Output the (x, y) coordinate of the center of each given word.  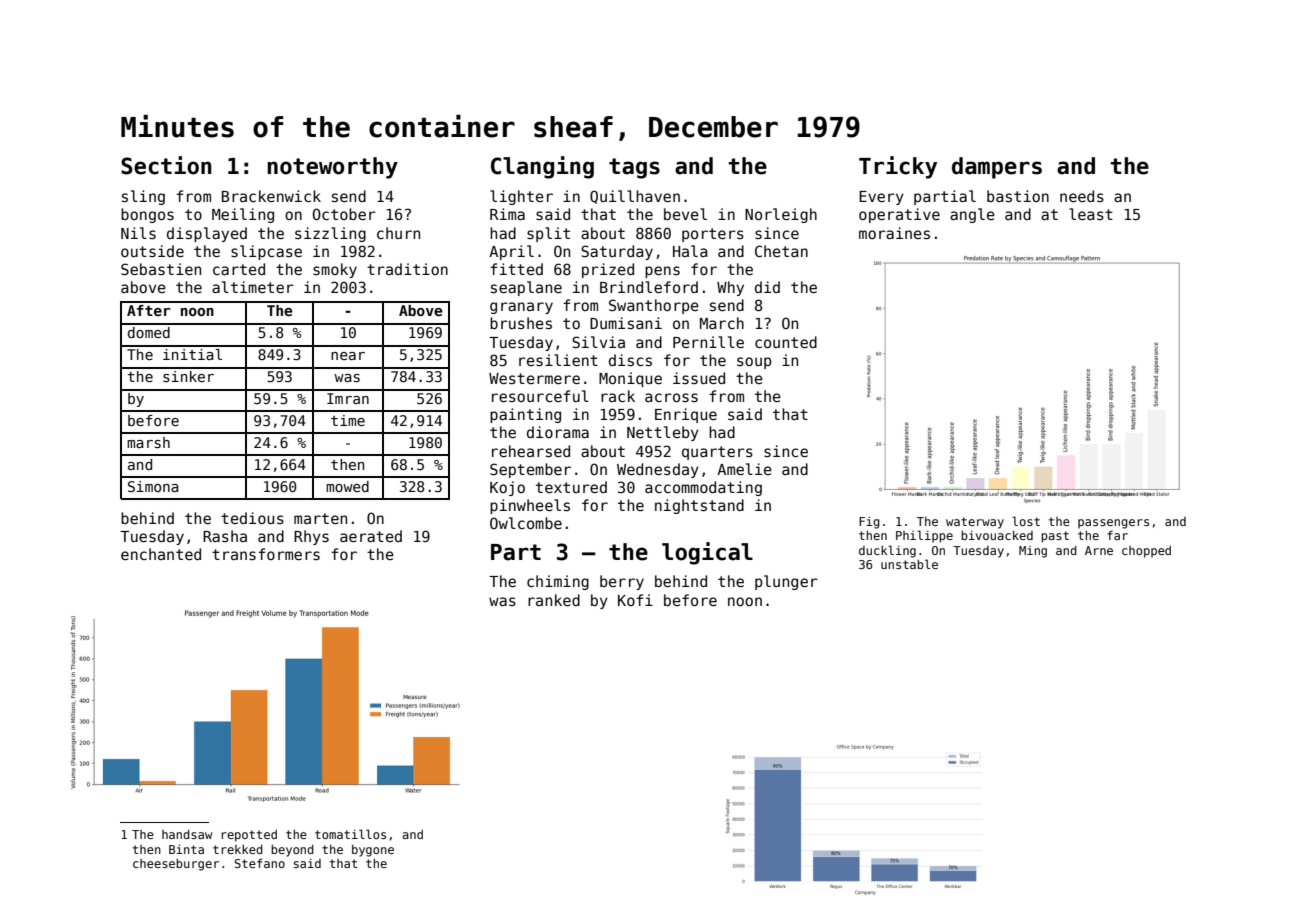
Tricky (898, 167)
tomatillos (350, 834)
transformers (266, 554)
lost (1026, 521)
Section (166, 165)
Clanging (542, 167)
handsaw (187, 834)
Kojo (507, 488)
